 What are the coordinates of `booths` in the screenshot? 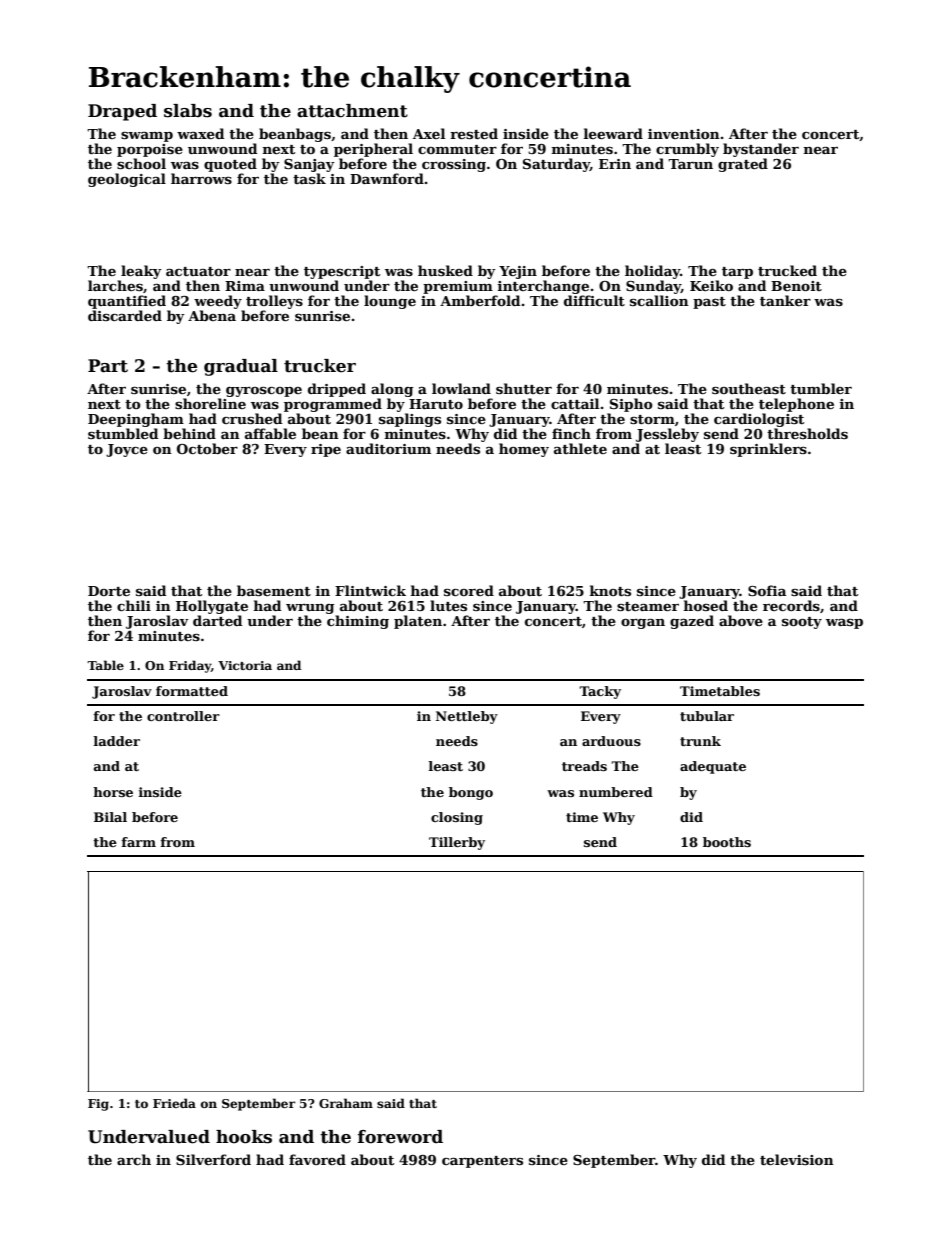 It's located at (727, 842).
